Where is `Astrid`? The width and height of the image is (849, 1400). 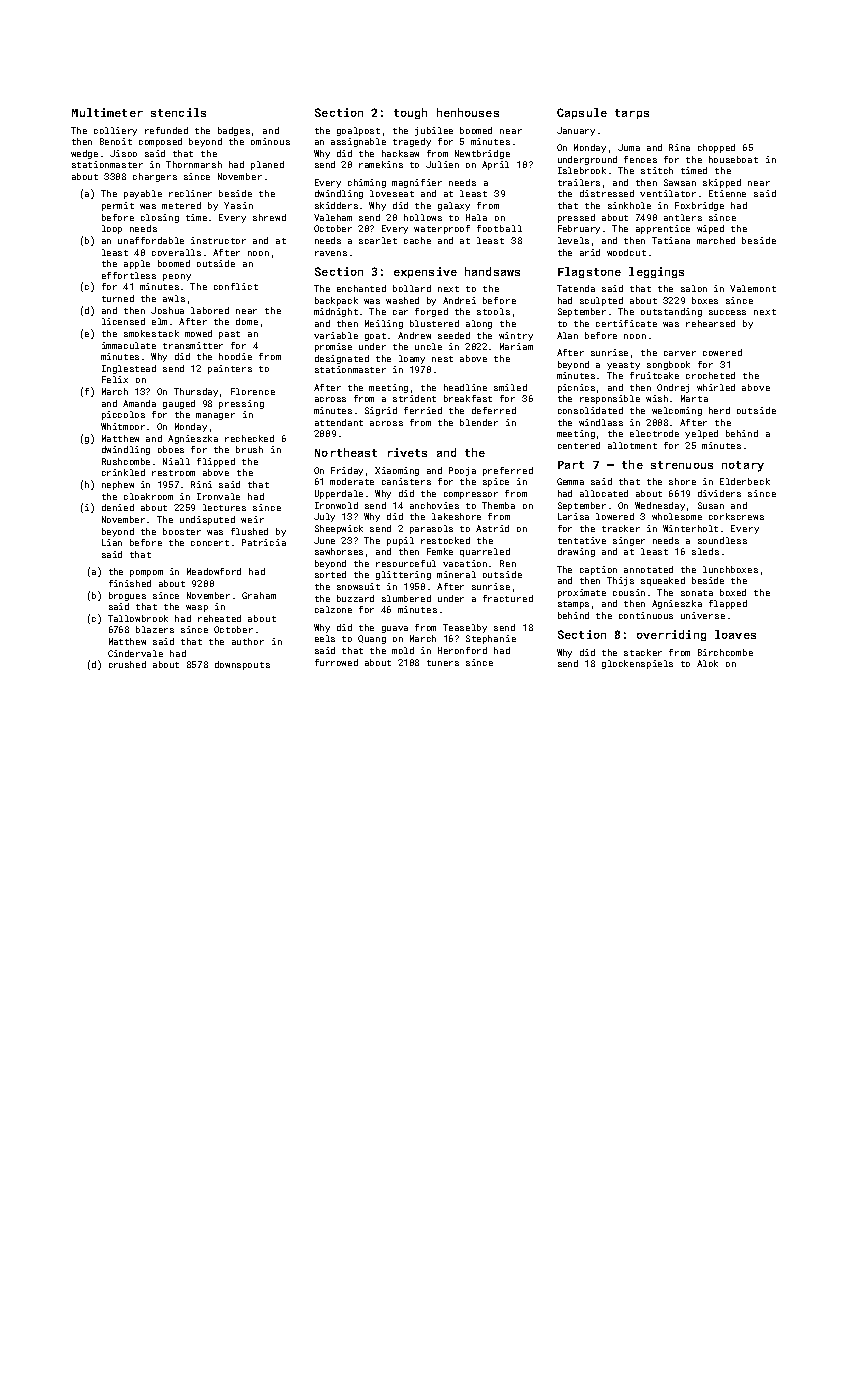 Astrid is located at coordinates (492, 528).
